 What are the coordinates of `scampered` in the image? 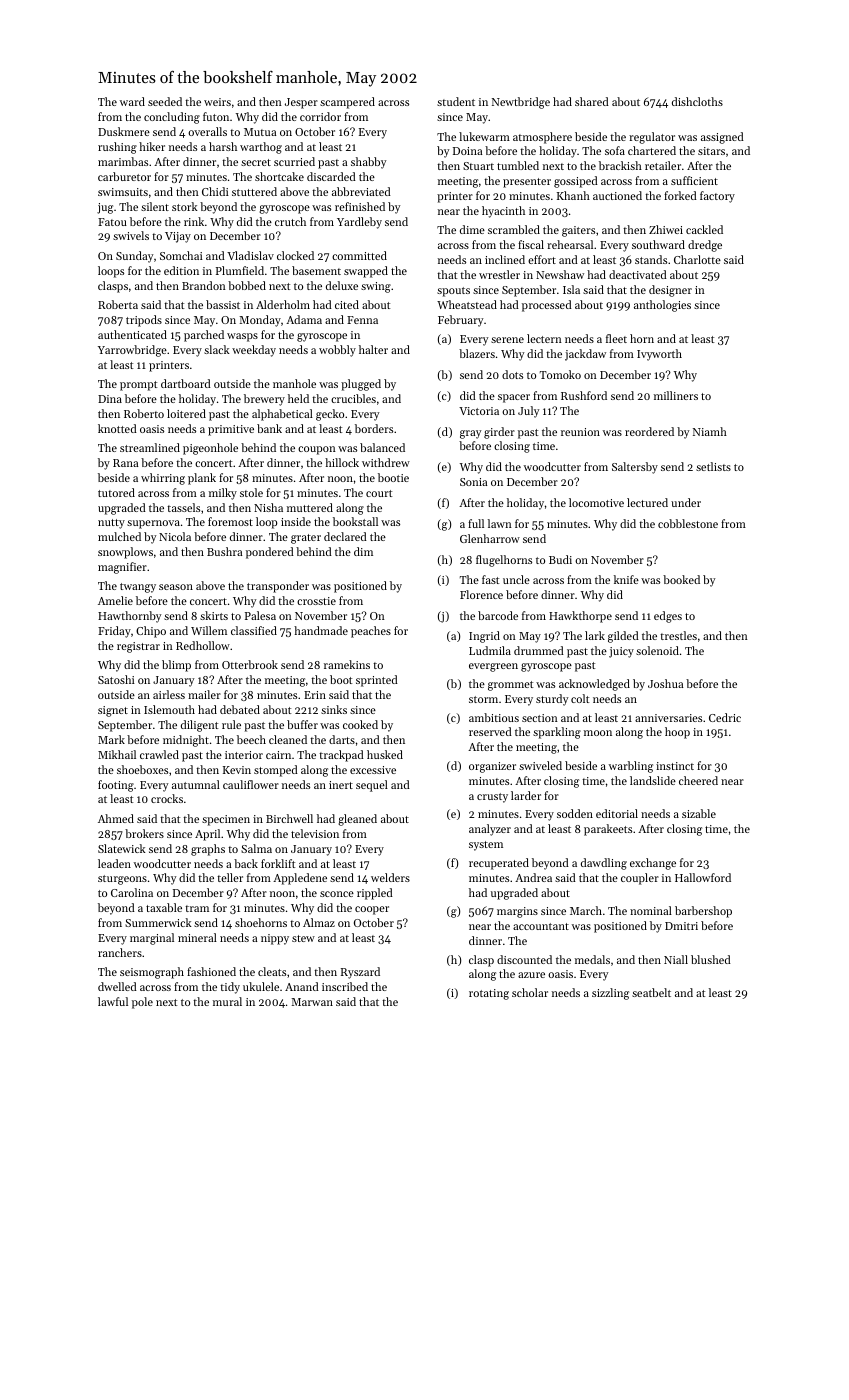 It's located at (347, 103).
